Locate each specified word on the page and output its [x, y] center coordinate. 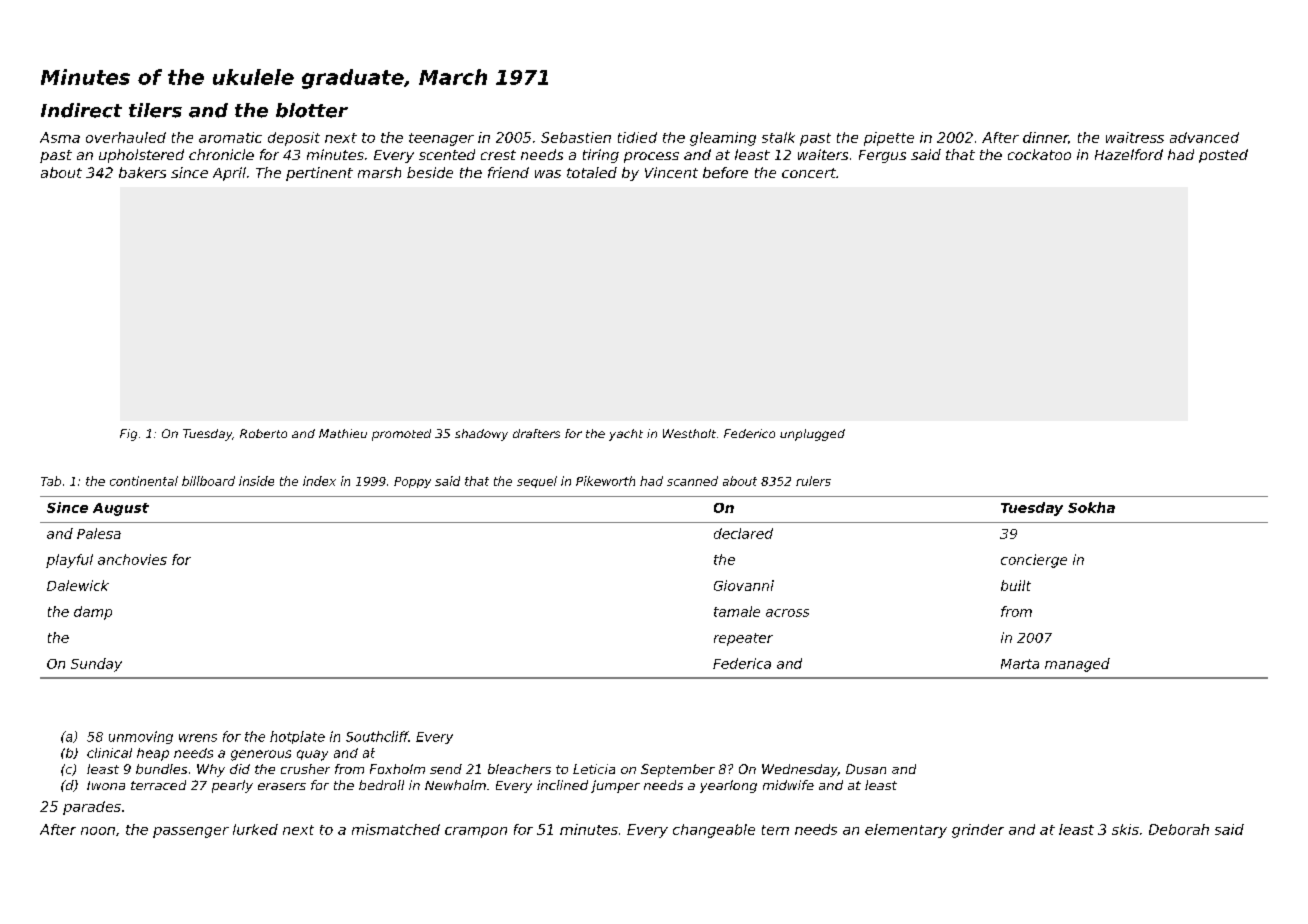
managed [1077, 665]
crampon [476, 832]
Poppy [412, 482]
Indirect [81, 110]
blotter [312, 110]
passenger [191, 832]
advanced [1204, 137]
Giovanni [744, 585]
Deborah [1179, 829]
